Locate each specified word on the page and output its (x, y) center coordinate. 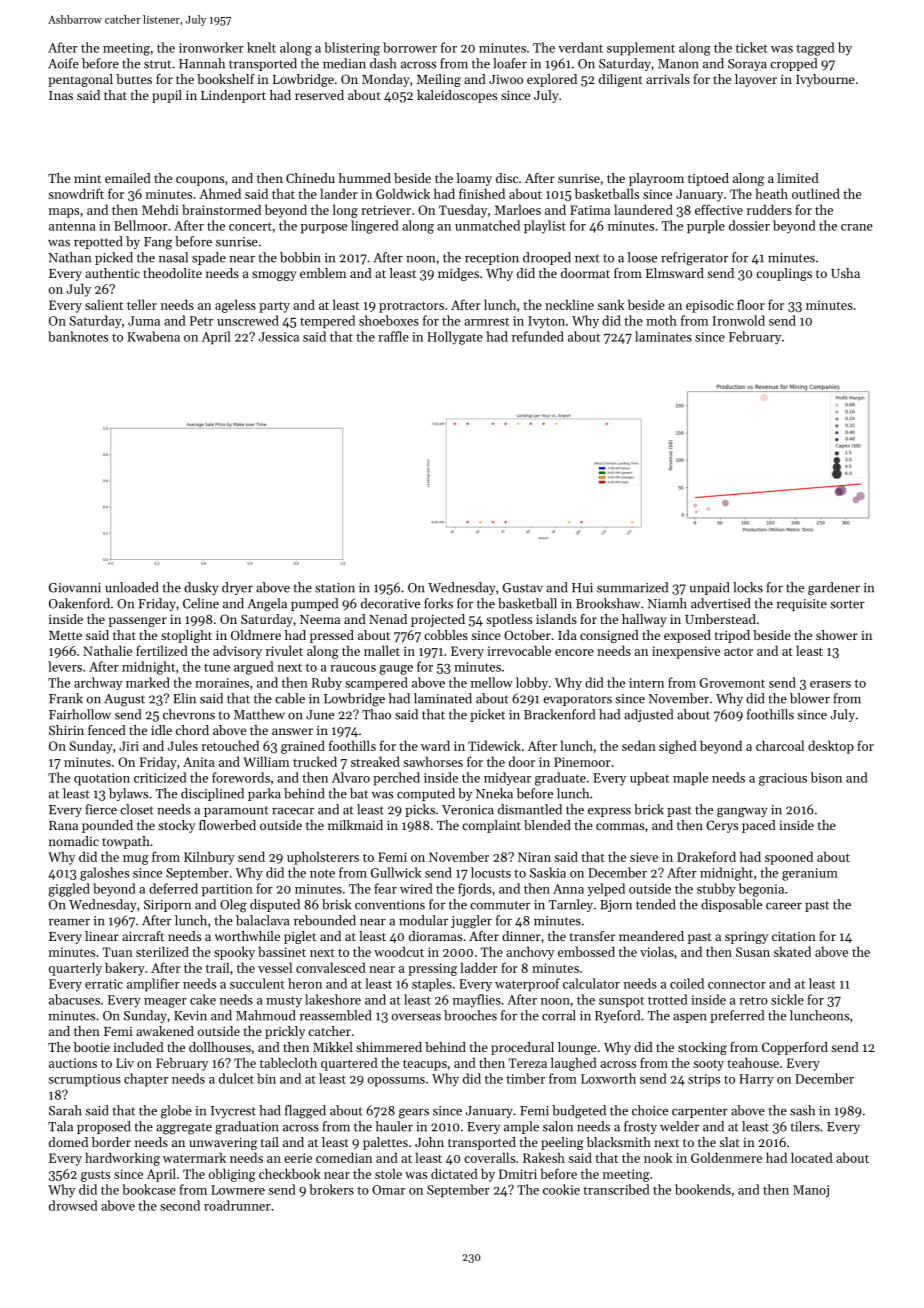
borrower (410, 47)
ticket (752, 47)
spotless (509, 620)
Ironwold (738, 320)
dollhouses (220, 1047)
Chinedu (310, 178)
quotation (102, 779)
